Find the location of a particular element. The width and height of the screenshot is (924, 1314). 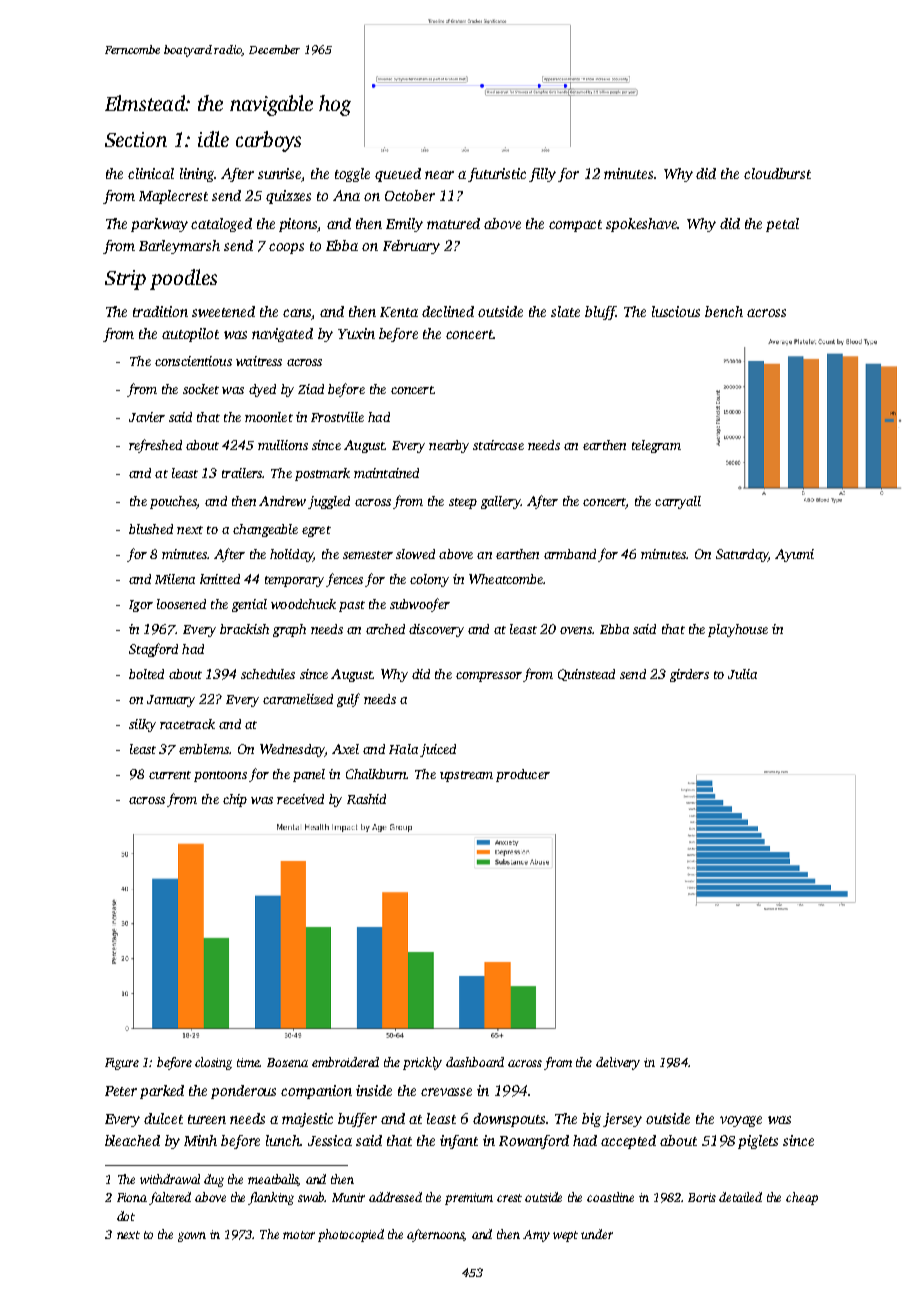

caramelized is located at coordinates (298, 699).
